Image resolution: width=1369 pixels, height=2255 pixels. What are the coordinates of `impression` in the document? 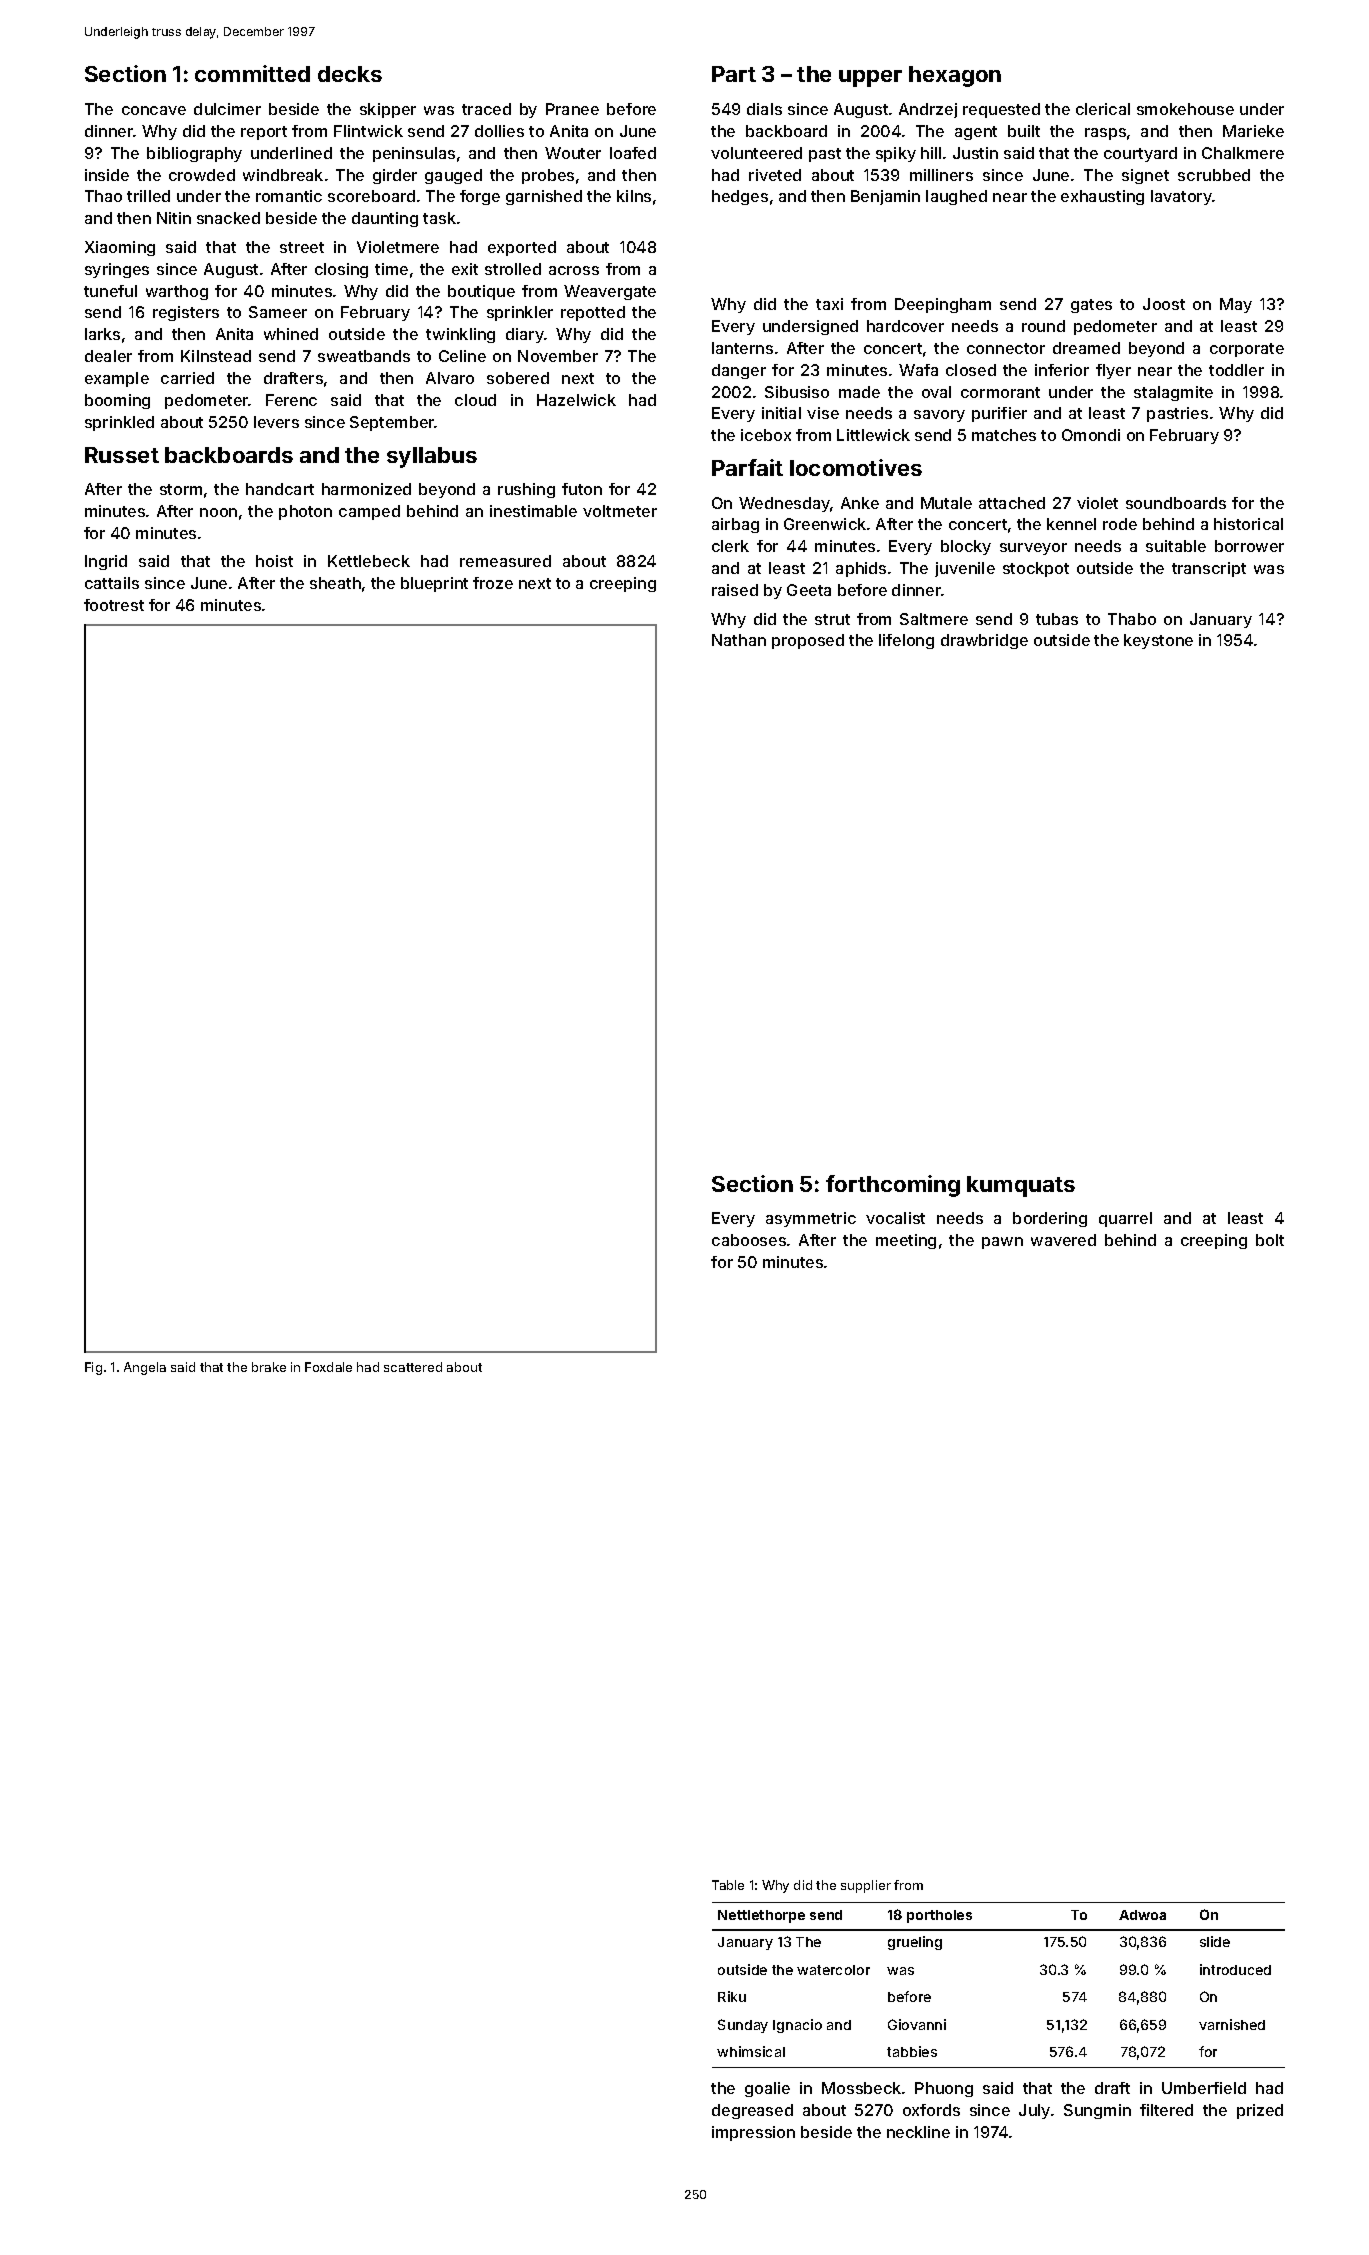 It's located at (753, 2133).
